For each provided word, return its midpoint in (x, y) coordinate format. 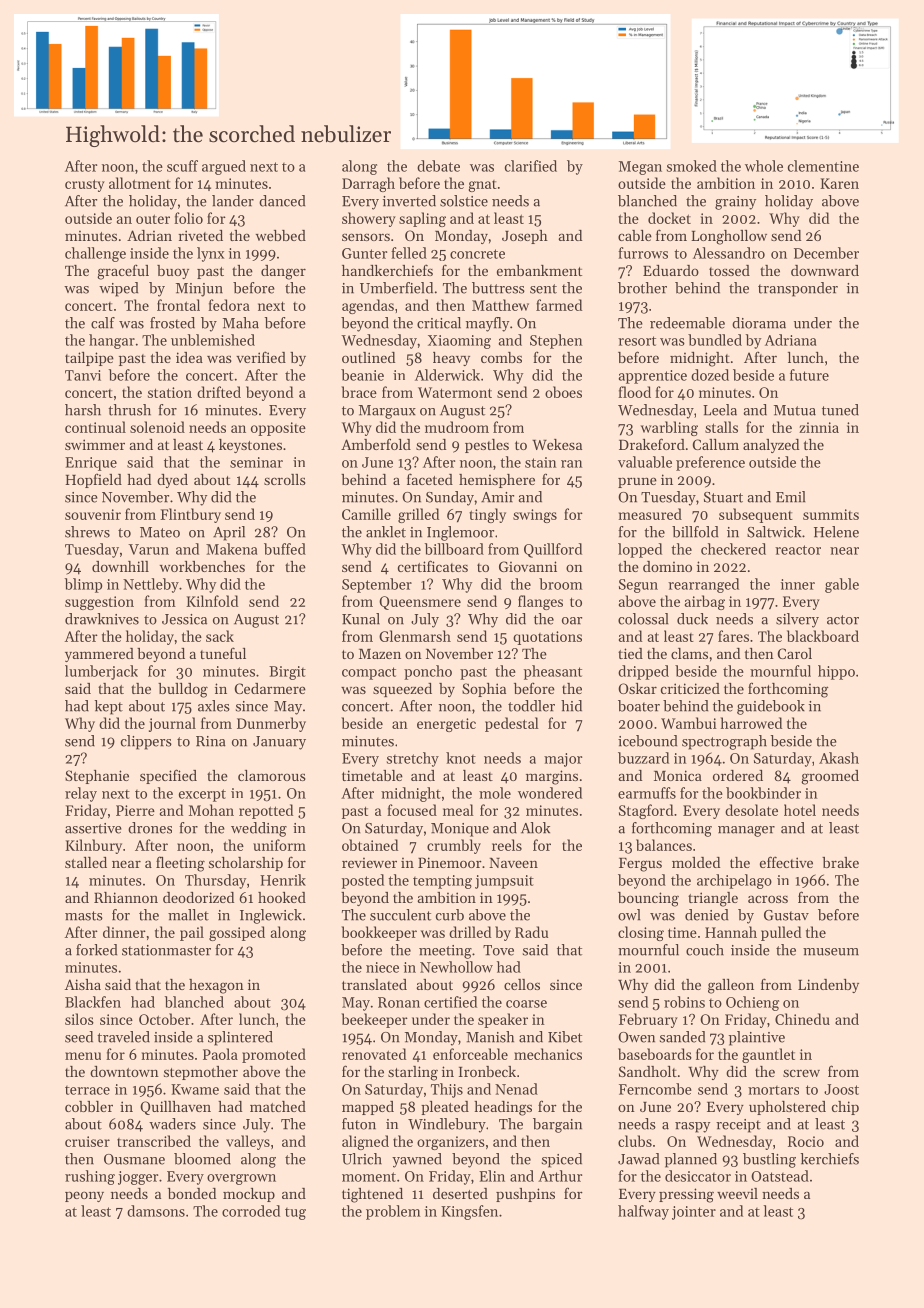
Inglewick (271, 916)
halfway (643, 1212)
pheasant (553, 672)
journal (172, 724)
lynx (210, 254)
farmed (559, 305)
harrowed (751, 723)
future (809, 375)
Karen (839, 183)
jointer (694, 1213)
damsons (156, 1211)
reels (507, 845)
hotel (800, 810)
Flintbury (190, 515)
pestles (487, 446)
